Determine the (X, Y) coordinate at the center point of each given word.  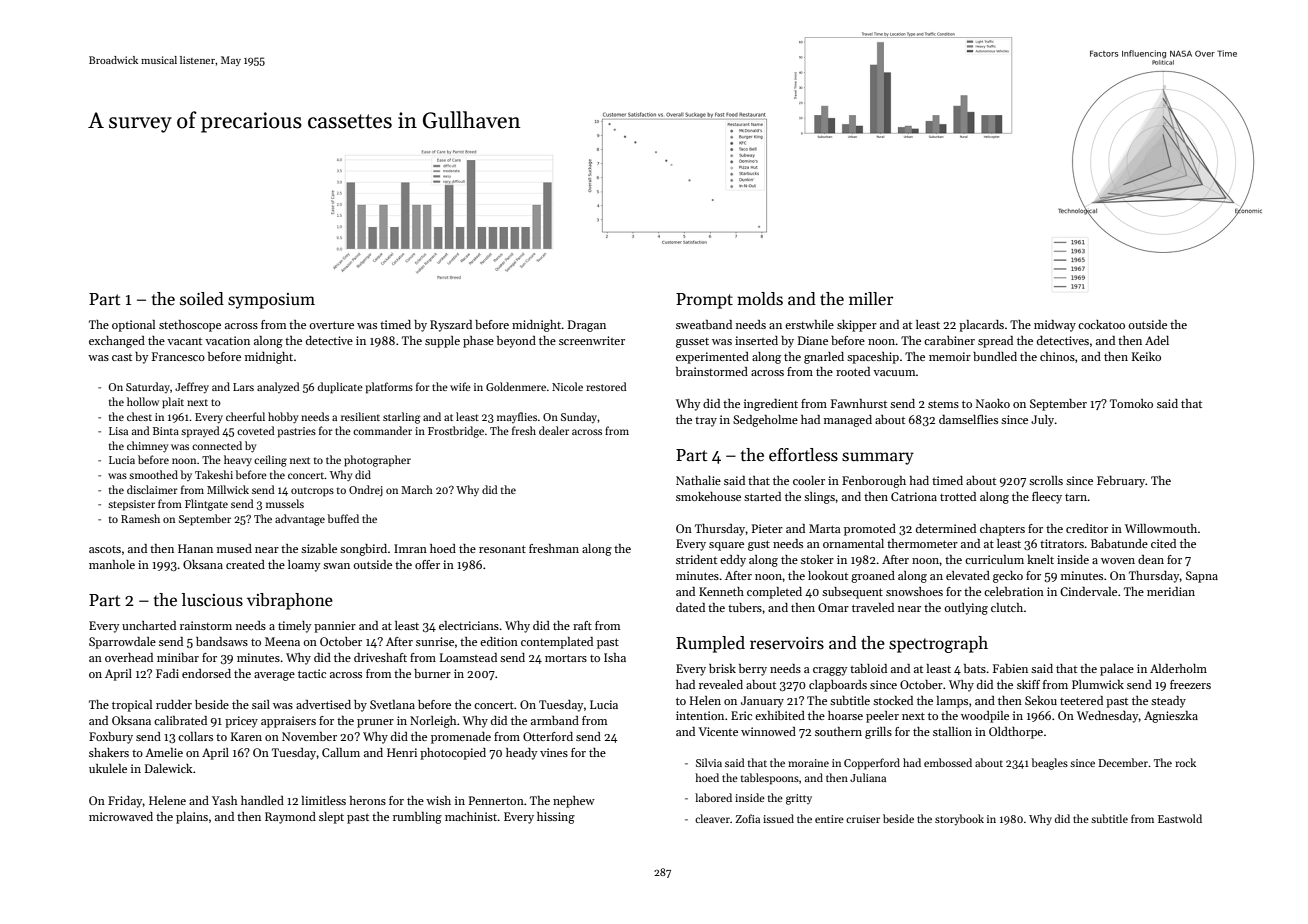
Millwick (228, 489)
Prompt (704, 301)
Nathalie (698, 480)
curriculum (994, 559)
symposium (271, 301)
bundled (995, 356)
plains (192, 818)
